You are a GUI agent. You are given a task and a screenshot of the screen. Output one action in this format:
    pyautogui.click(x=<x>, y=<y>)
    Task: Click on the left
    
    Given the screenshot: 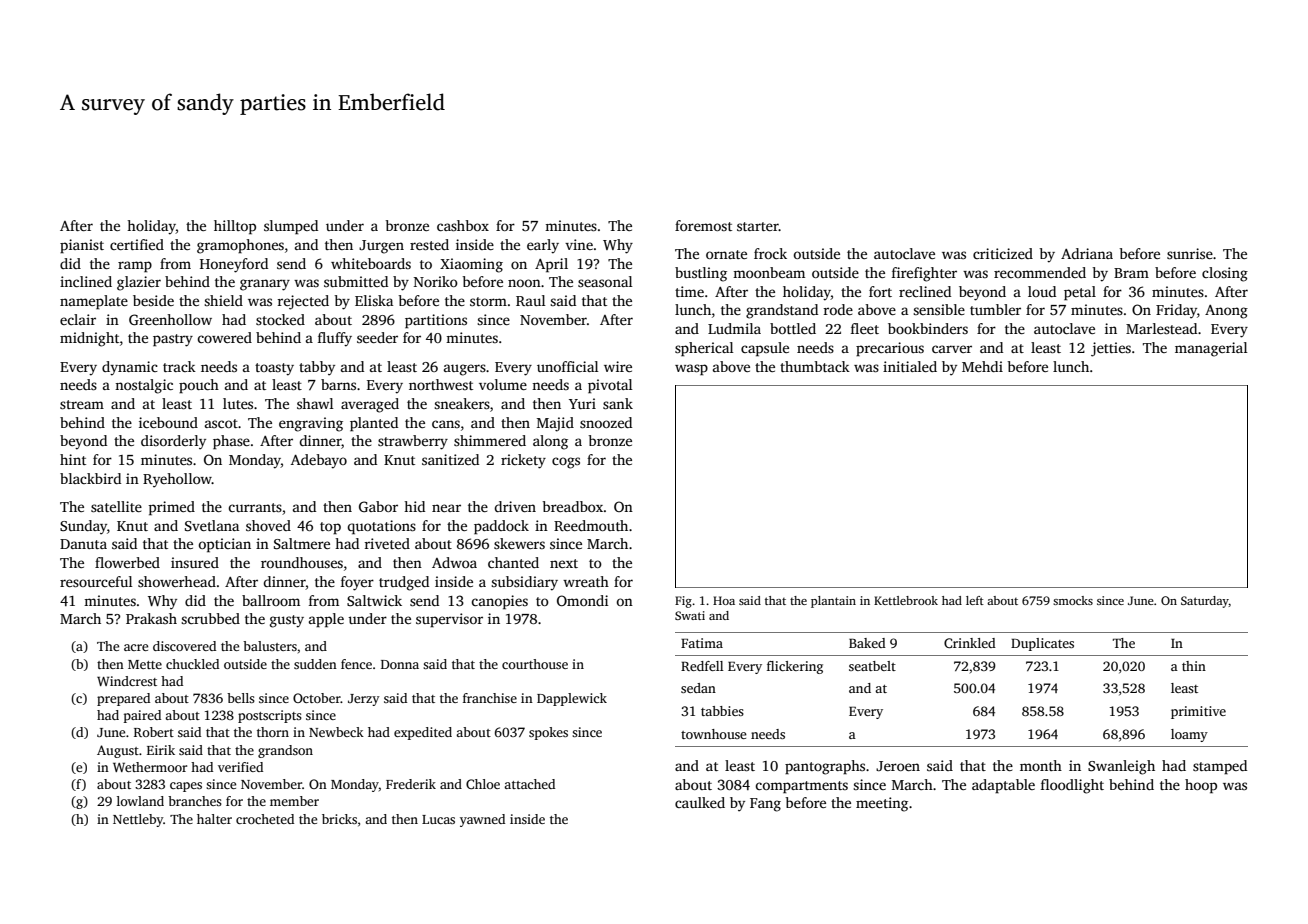 What is the action you would take?
    pyautogui.click(x=975, y=600)
